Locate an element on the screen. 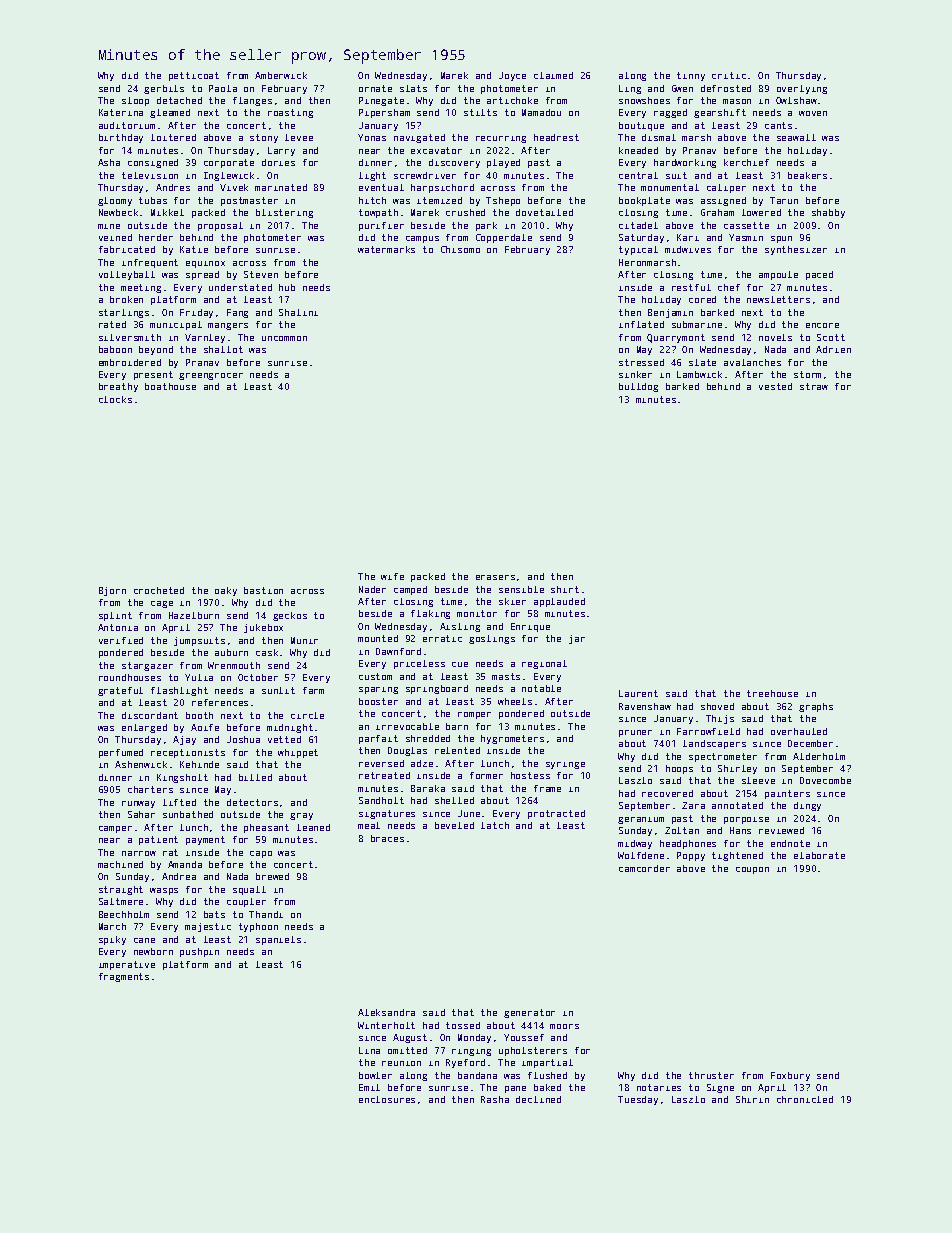  fragments is located at coordinates (124, 977).
